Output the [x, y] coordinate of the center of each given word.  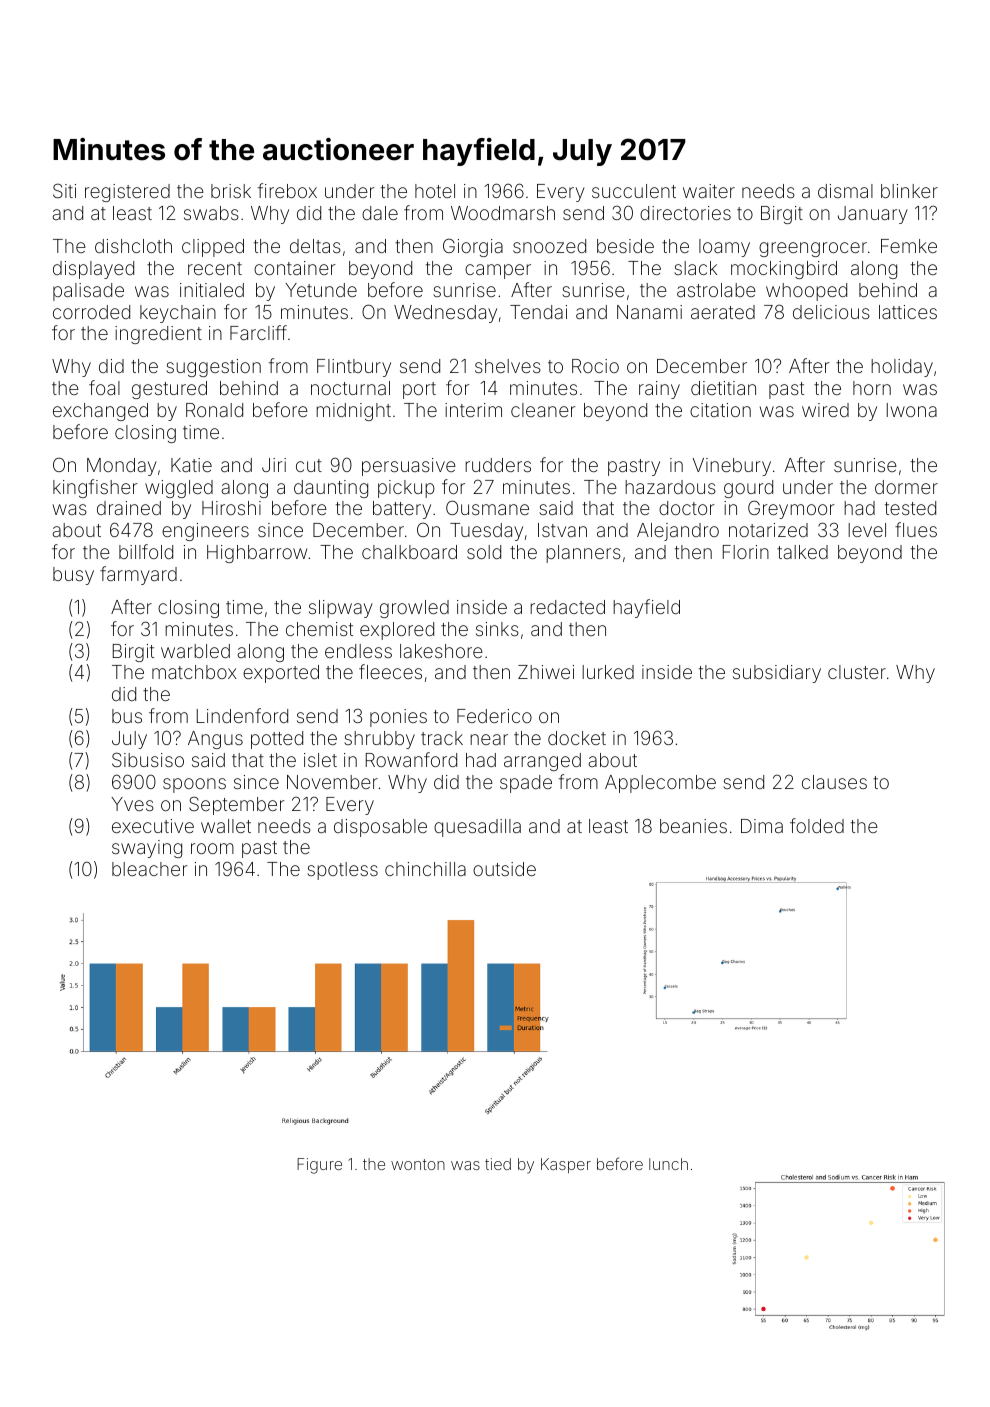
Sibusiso [148, 759]
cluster [857, 672]
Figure [319, 1166]
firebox [287, 190]
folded [817, 825]
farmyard [138, 575]
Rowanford [411, 759]
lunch [668, 1164]
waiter [709, 191]
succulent [634, 191]
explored [397, 631]
